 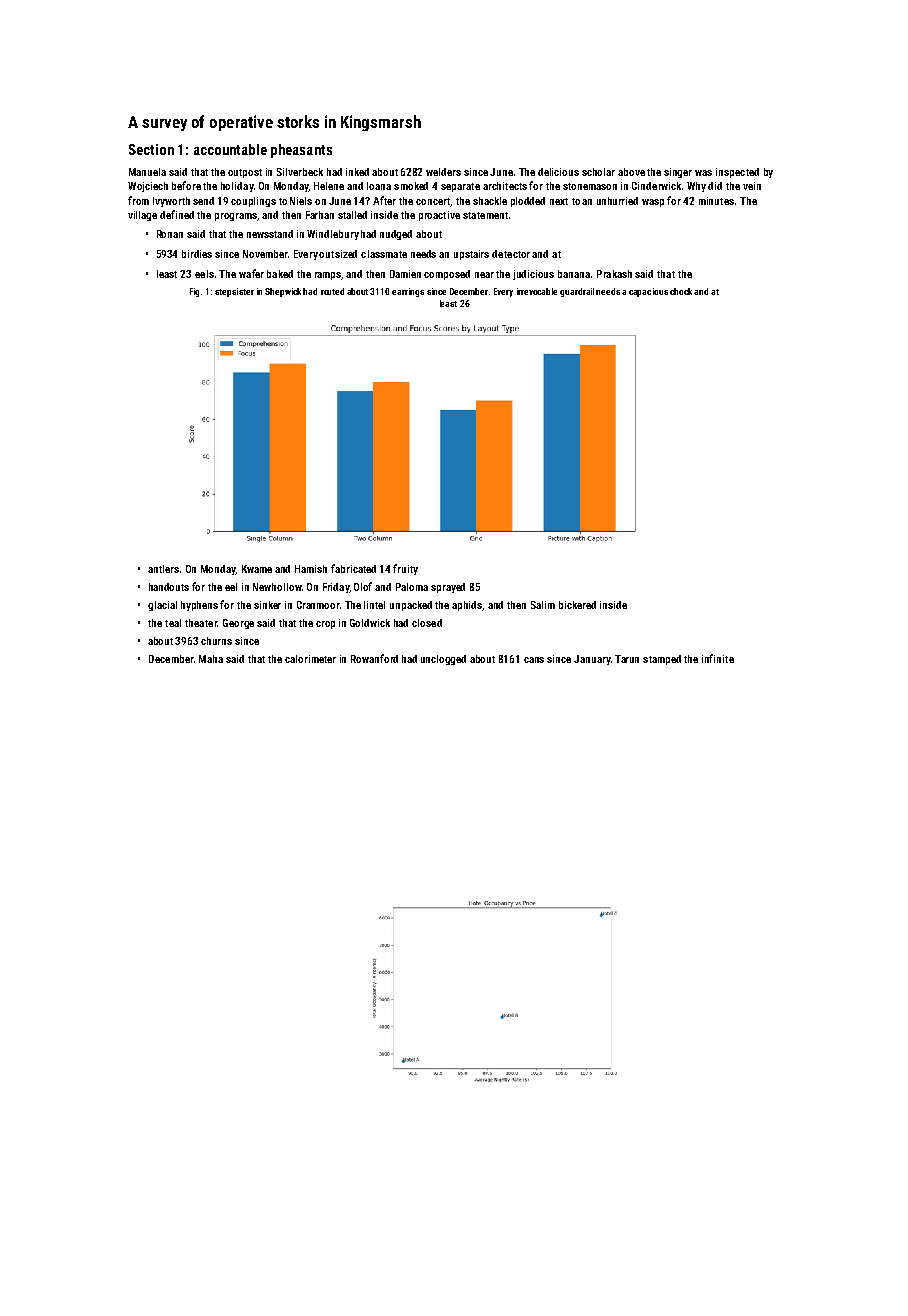 What do you see at coordinates (138, 200) in the screenshot?
I see `from` at bounding box center [138, 200].
